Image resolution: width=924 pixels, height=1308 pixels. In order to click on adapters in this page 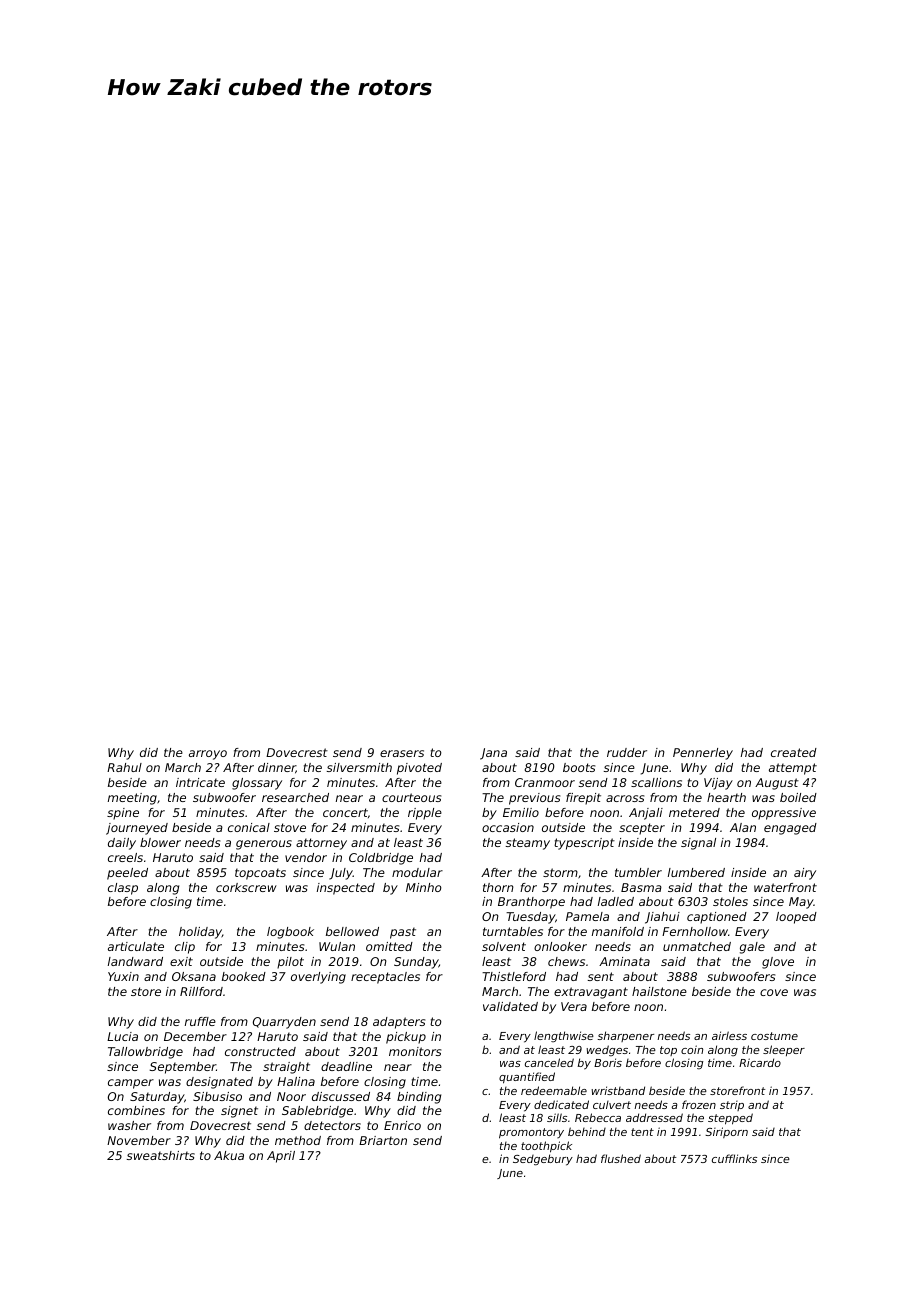, I will do `click(399, 1023)`.
